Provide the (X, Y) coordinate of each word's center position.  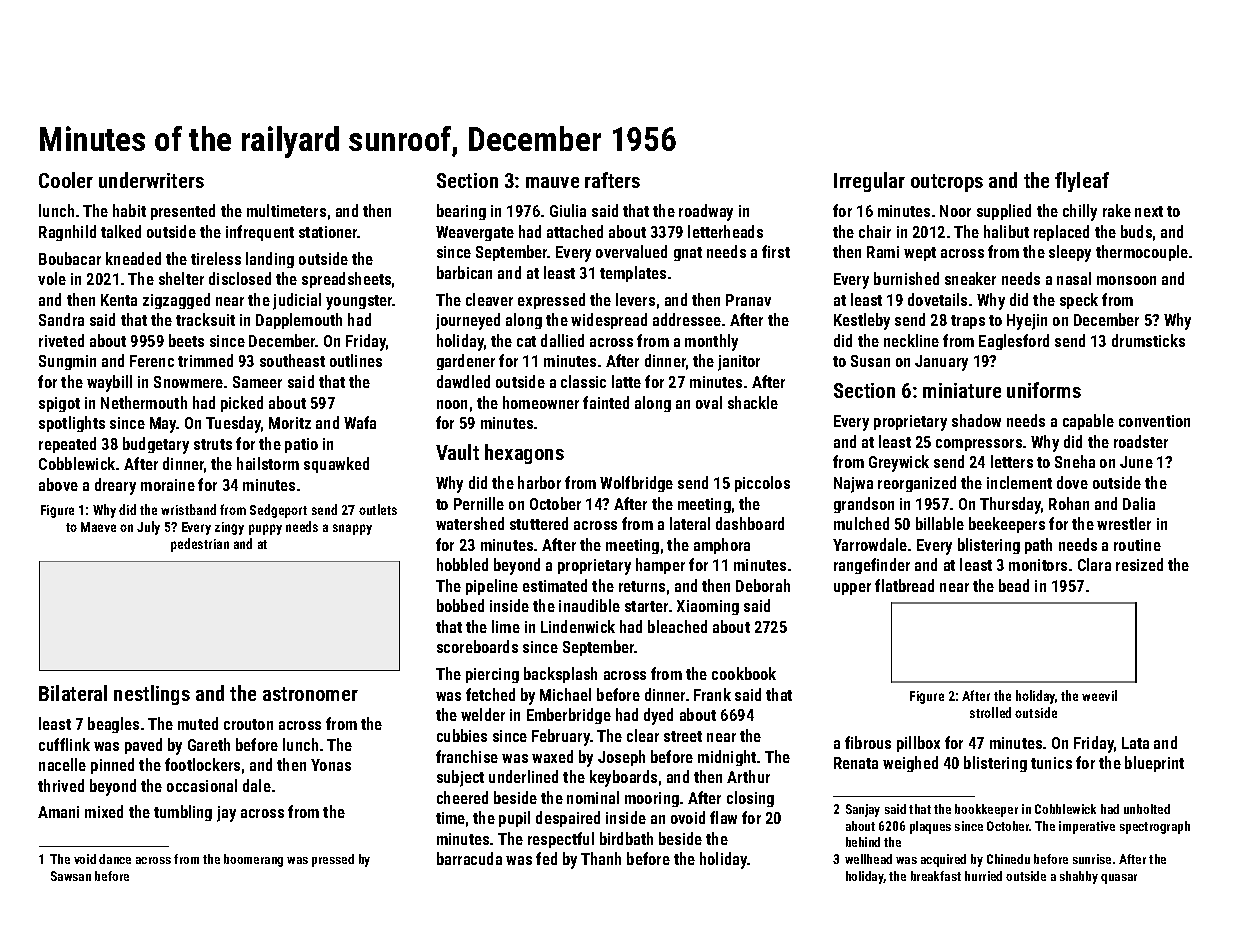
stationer (328, 232)
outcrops (947, 183)
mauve (552, 182)
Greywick (899, 463)
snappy (352, 529)
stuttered (539, 523)
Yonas (331, 765)
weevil (1099, 695)
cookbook (744, 673)
